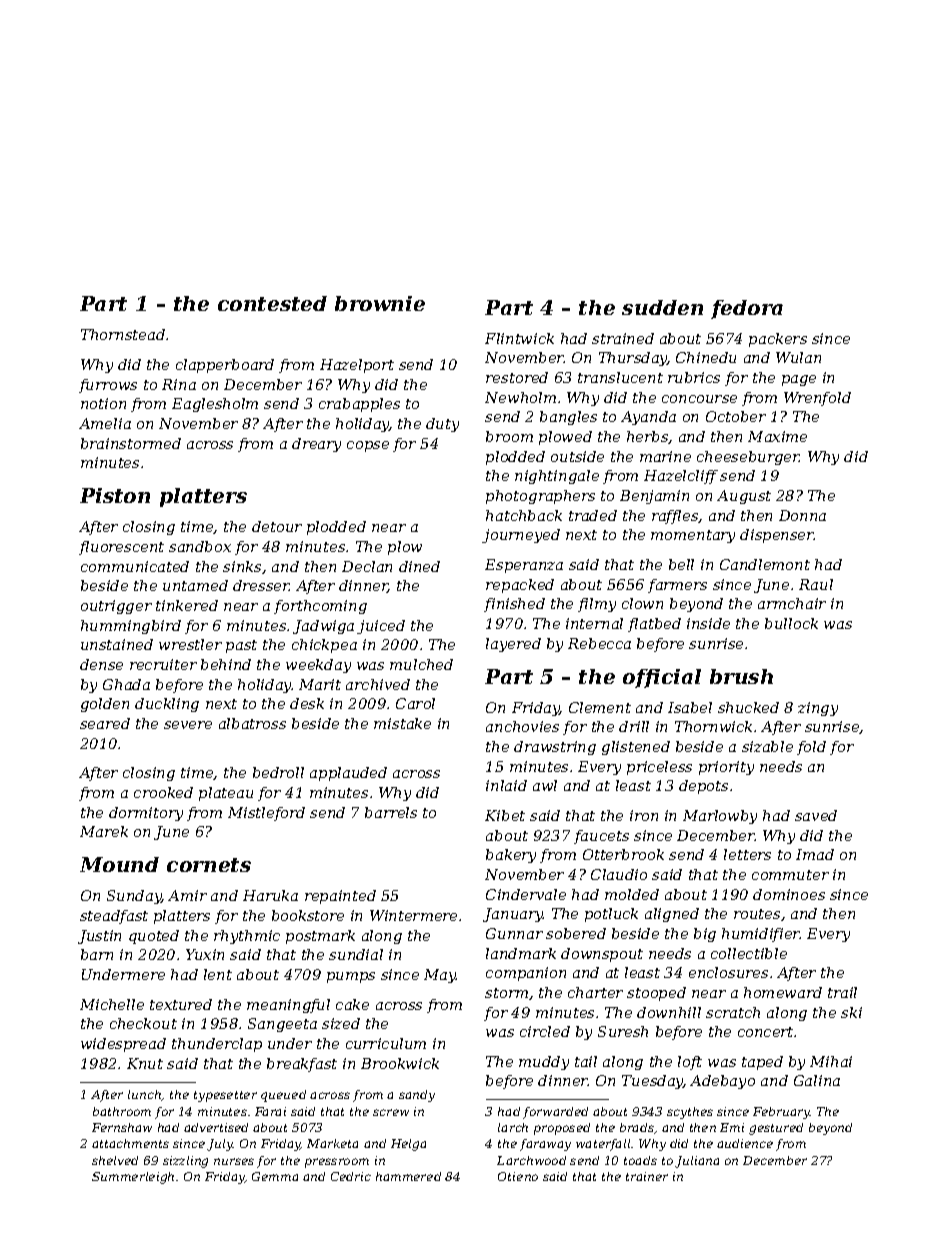 The image size is (952, 1233). I want to click on Eaglesholm, so click(215, 405).
